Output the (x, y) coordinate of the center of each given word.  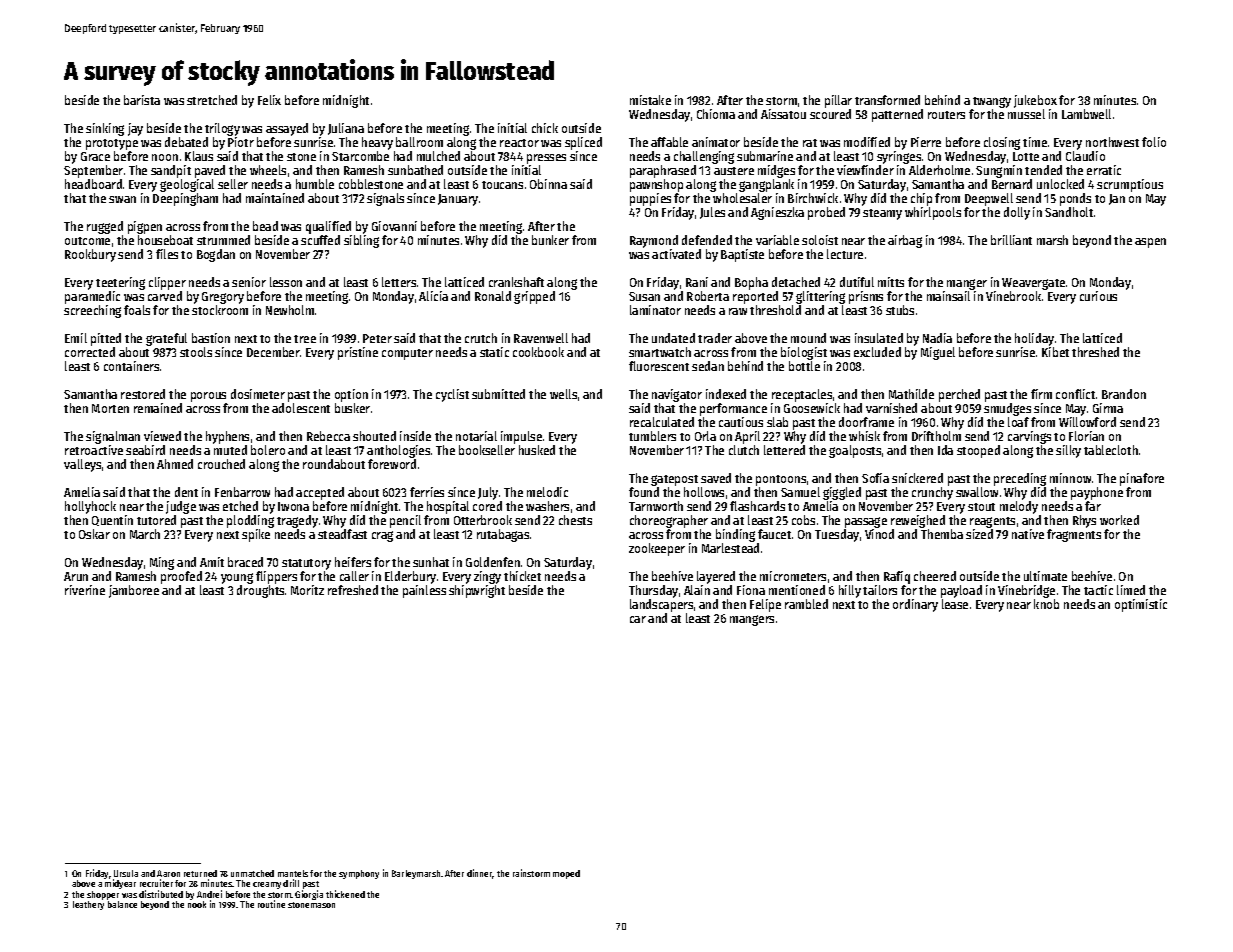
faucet (774, 534)
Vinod (879, 534)
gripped (534, 297)
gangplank (766, 185)
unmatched (252, 873)
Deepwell (989, 199)
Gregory (223, 298)
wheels (268, 170)
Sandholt (1069, 212)
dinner (480, 874)
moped (566, 874)
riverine (85, 590)
